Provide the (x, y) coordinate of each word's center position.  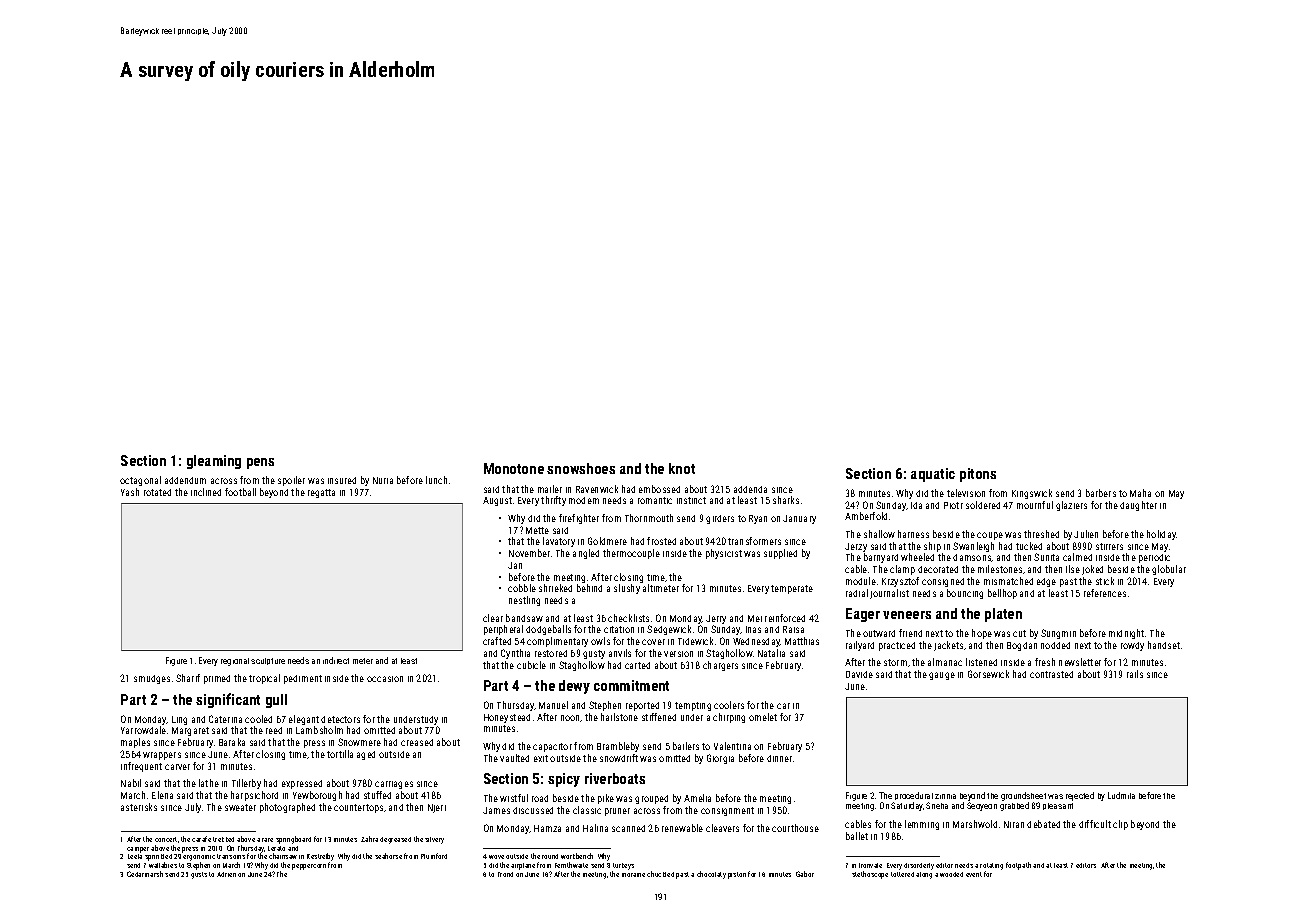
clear (493, 618)
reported (642, 706)
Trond (505, 874)
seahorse (388, 856)
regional (235, 662)
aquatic (933, 475)
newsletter (1080, 662)
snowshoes (581, 468)
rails (1135, 674)
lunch (436, 480)
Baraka (232, 742)
